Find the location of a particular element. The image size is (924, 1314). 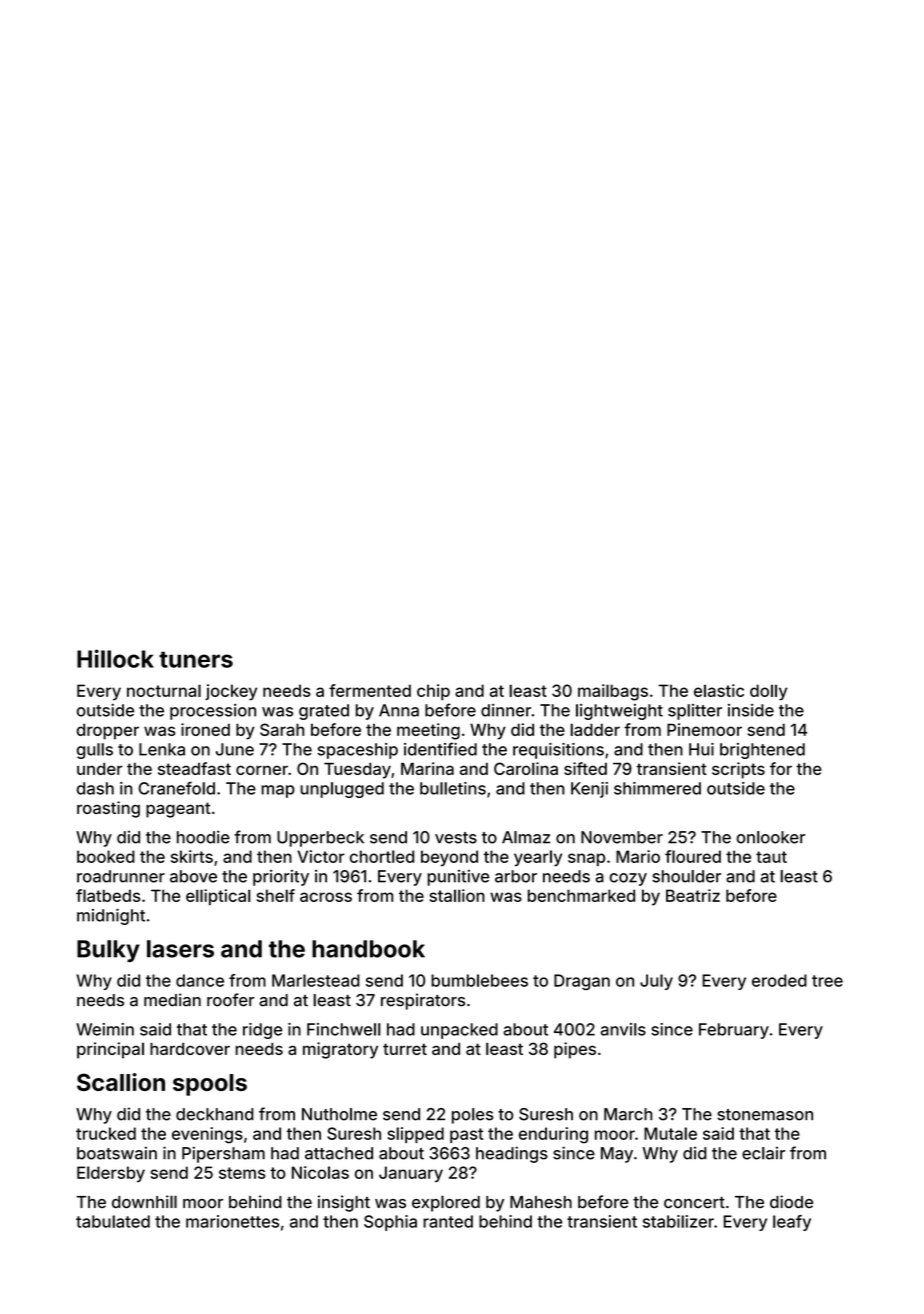

Eldersby is located at coordinates (111, 1174).
